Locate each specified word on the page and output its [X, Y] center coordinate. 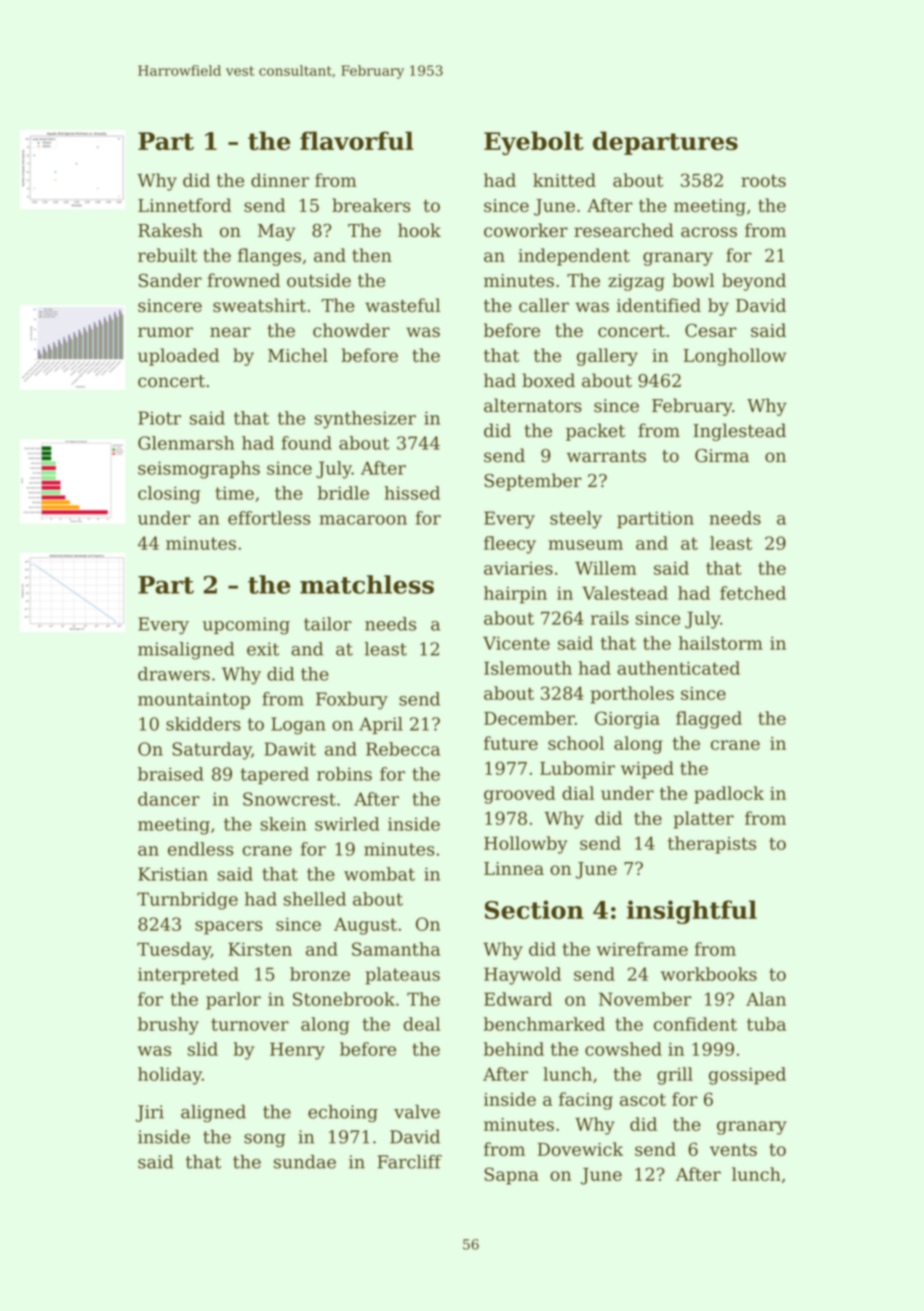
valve [417, 1112]
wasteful [402, 305]
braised [171, 774]
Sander [170, 280]
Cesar [711, 330]
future [511, 743]
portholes [632, 695]
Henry [297, 1051]
